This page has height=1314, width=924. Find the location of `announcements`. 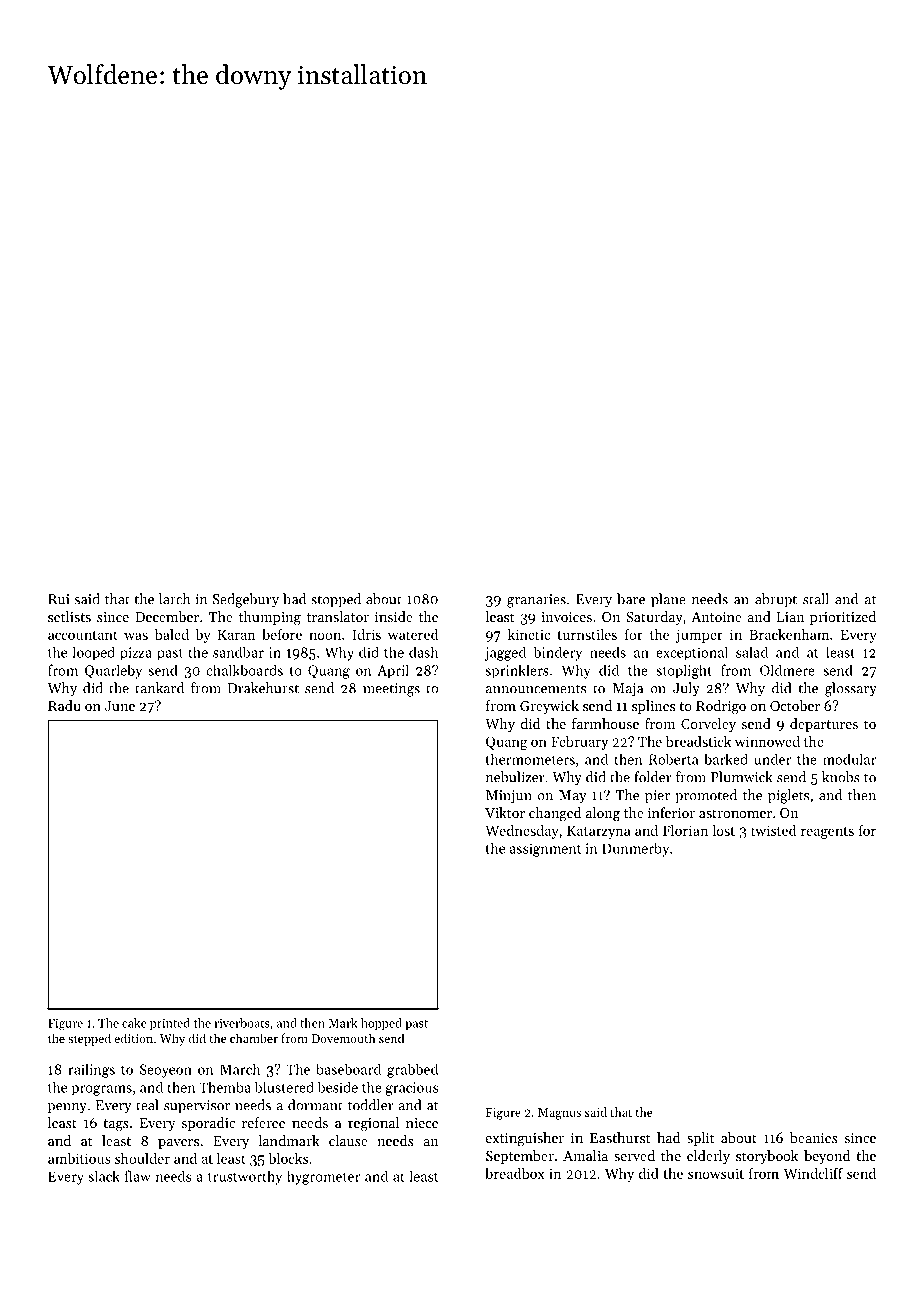

announcements is located at coordinates (536, 689).
